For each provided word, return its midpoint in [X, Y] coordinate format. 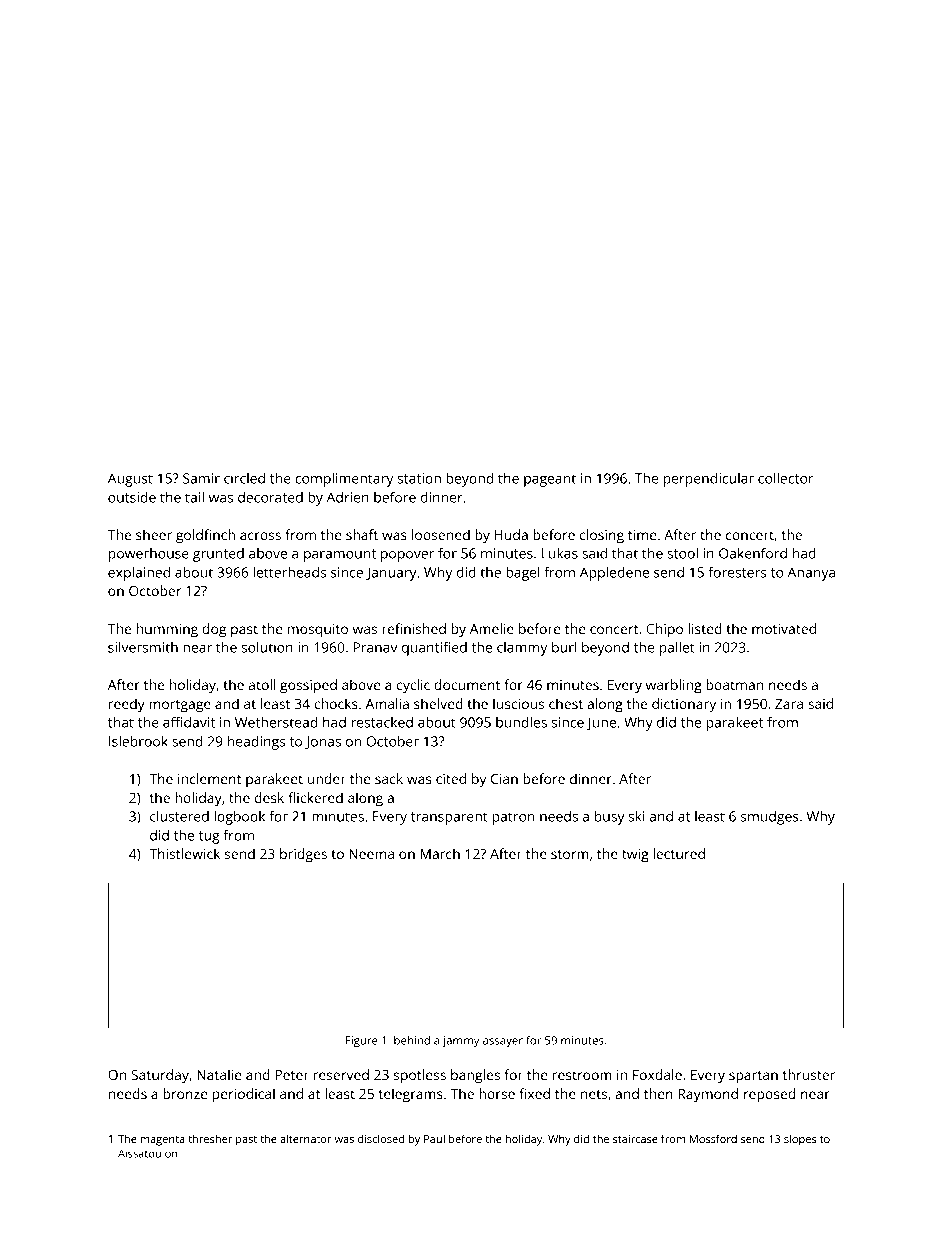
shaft [362, 534]
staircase [635, 1139]
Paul [434, 1138]
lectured [679, 853]
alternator [306, 1138]
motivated [784, 628]
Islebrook [138, 741]
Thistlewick [184, 853]
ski [636, 816]
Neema [371, 854]
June [601, 723]
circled [244, 478]
